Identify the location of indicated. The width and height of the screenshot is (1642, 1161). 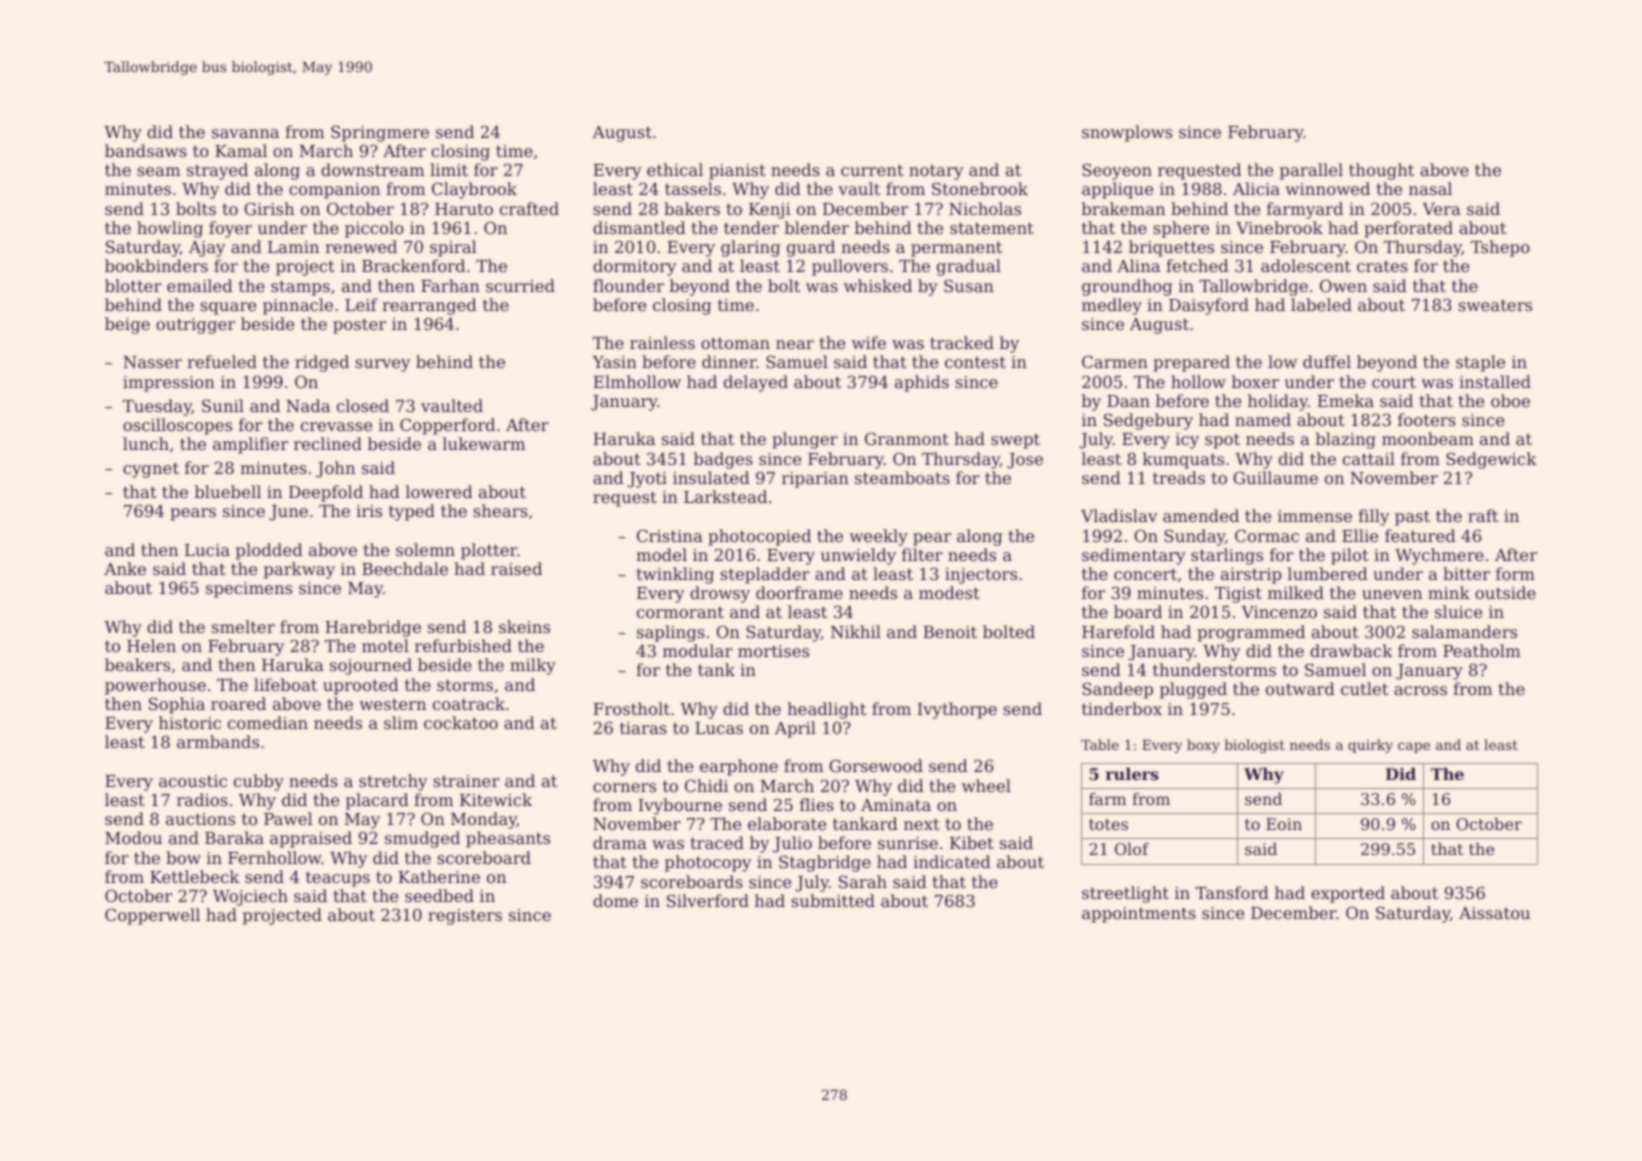
(952, 861).
